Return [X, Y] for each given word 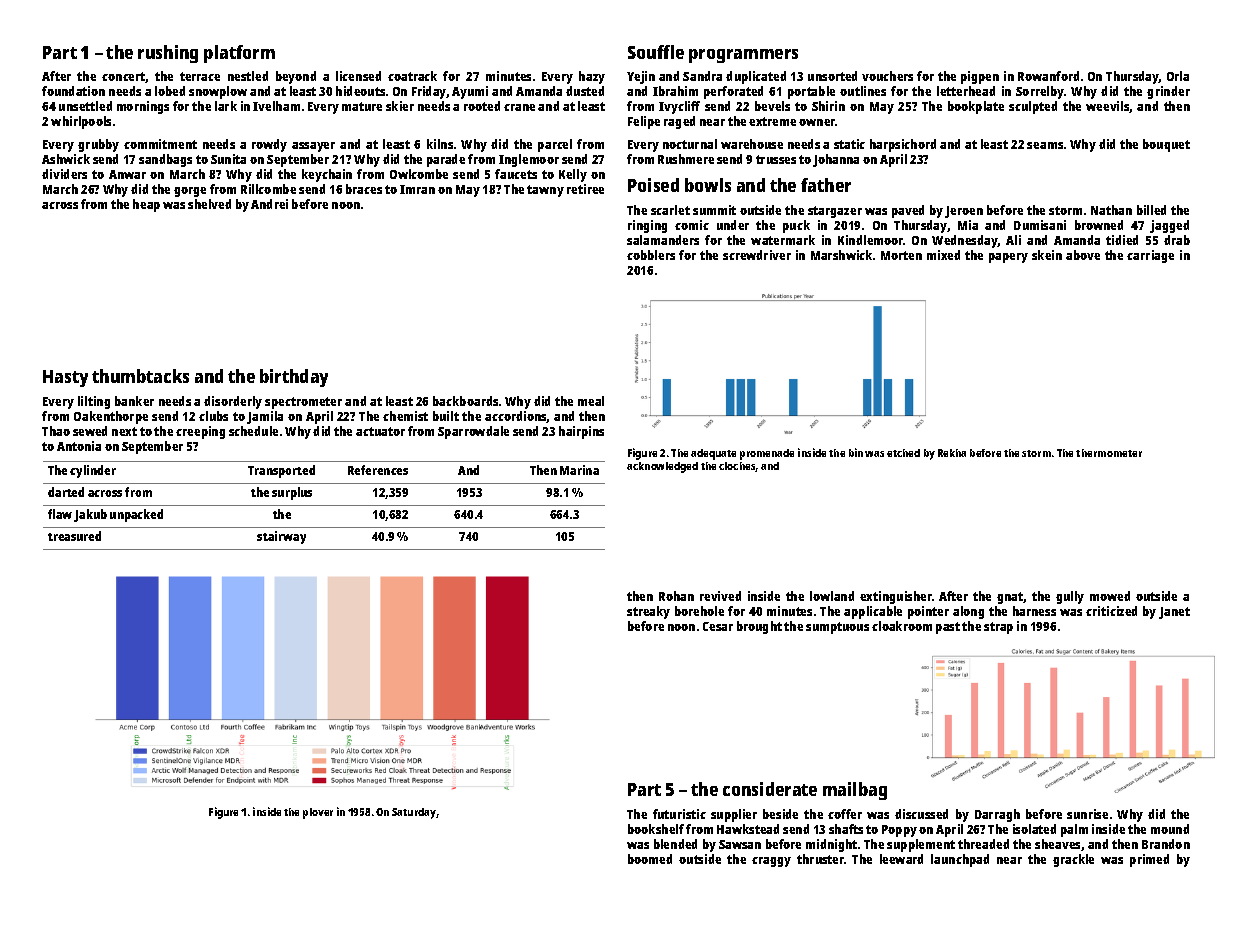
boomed [650, 859]
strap [998, 628]
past [948, 628]
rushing [168, 54]
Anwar [127, 174]
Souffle [656, 52]
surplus [292, 493]
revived [720, 596]
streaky [648, 612]
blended [675, 844]
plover [318, 813]
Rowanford [1048, 76]
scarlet [670, 210]
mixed [943, 255]
